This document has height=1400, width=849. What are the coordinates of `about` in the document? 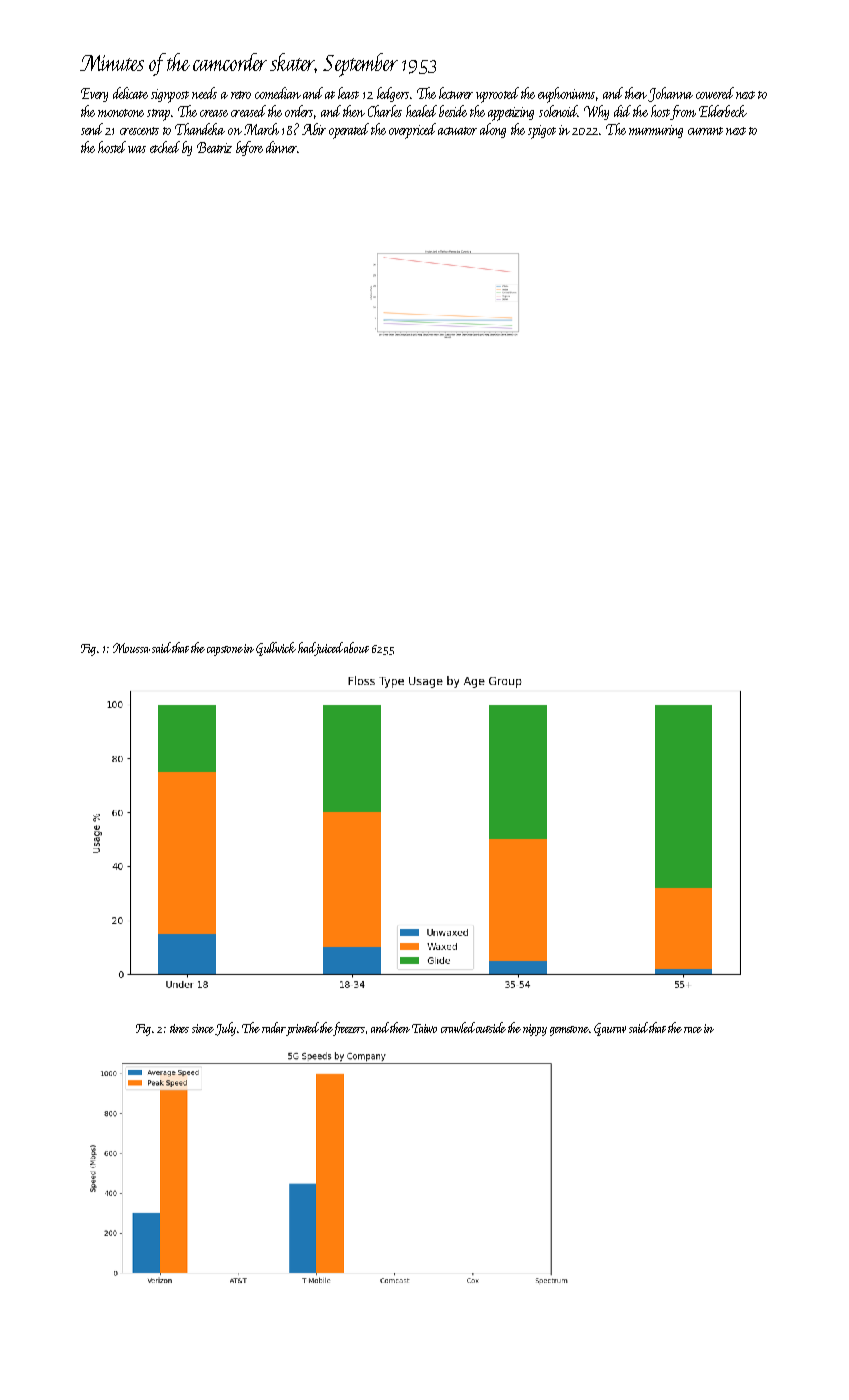 It's located at (356, 647).
